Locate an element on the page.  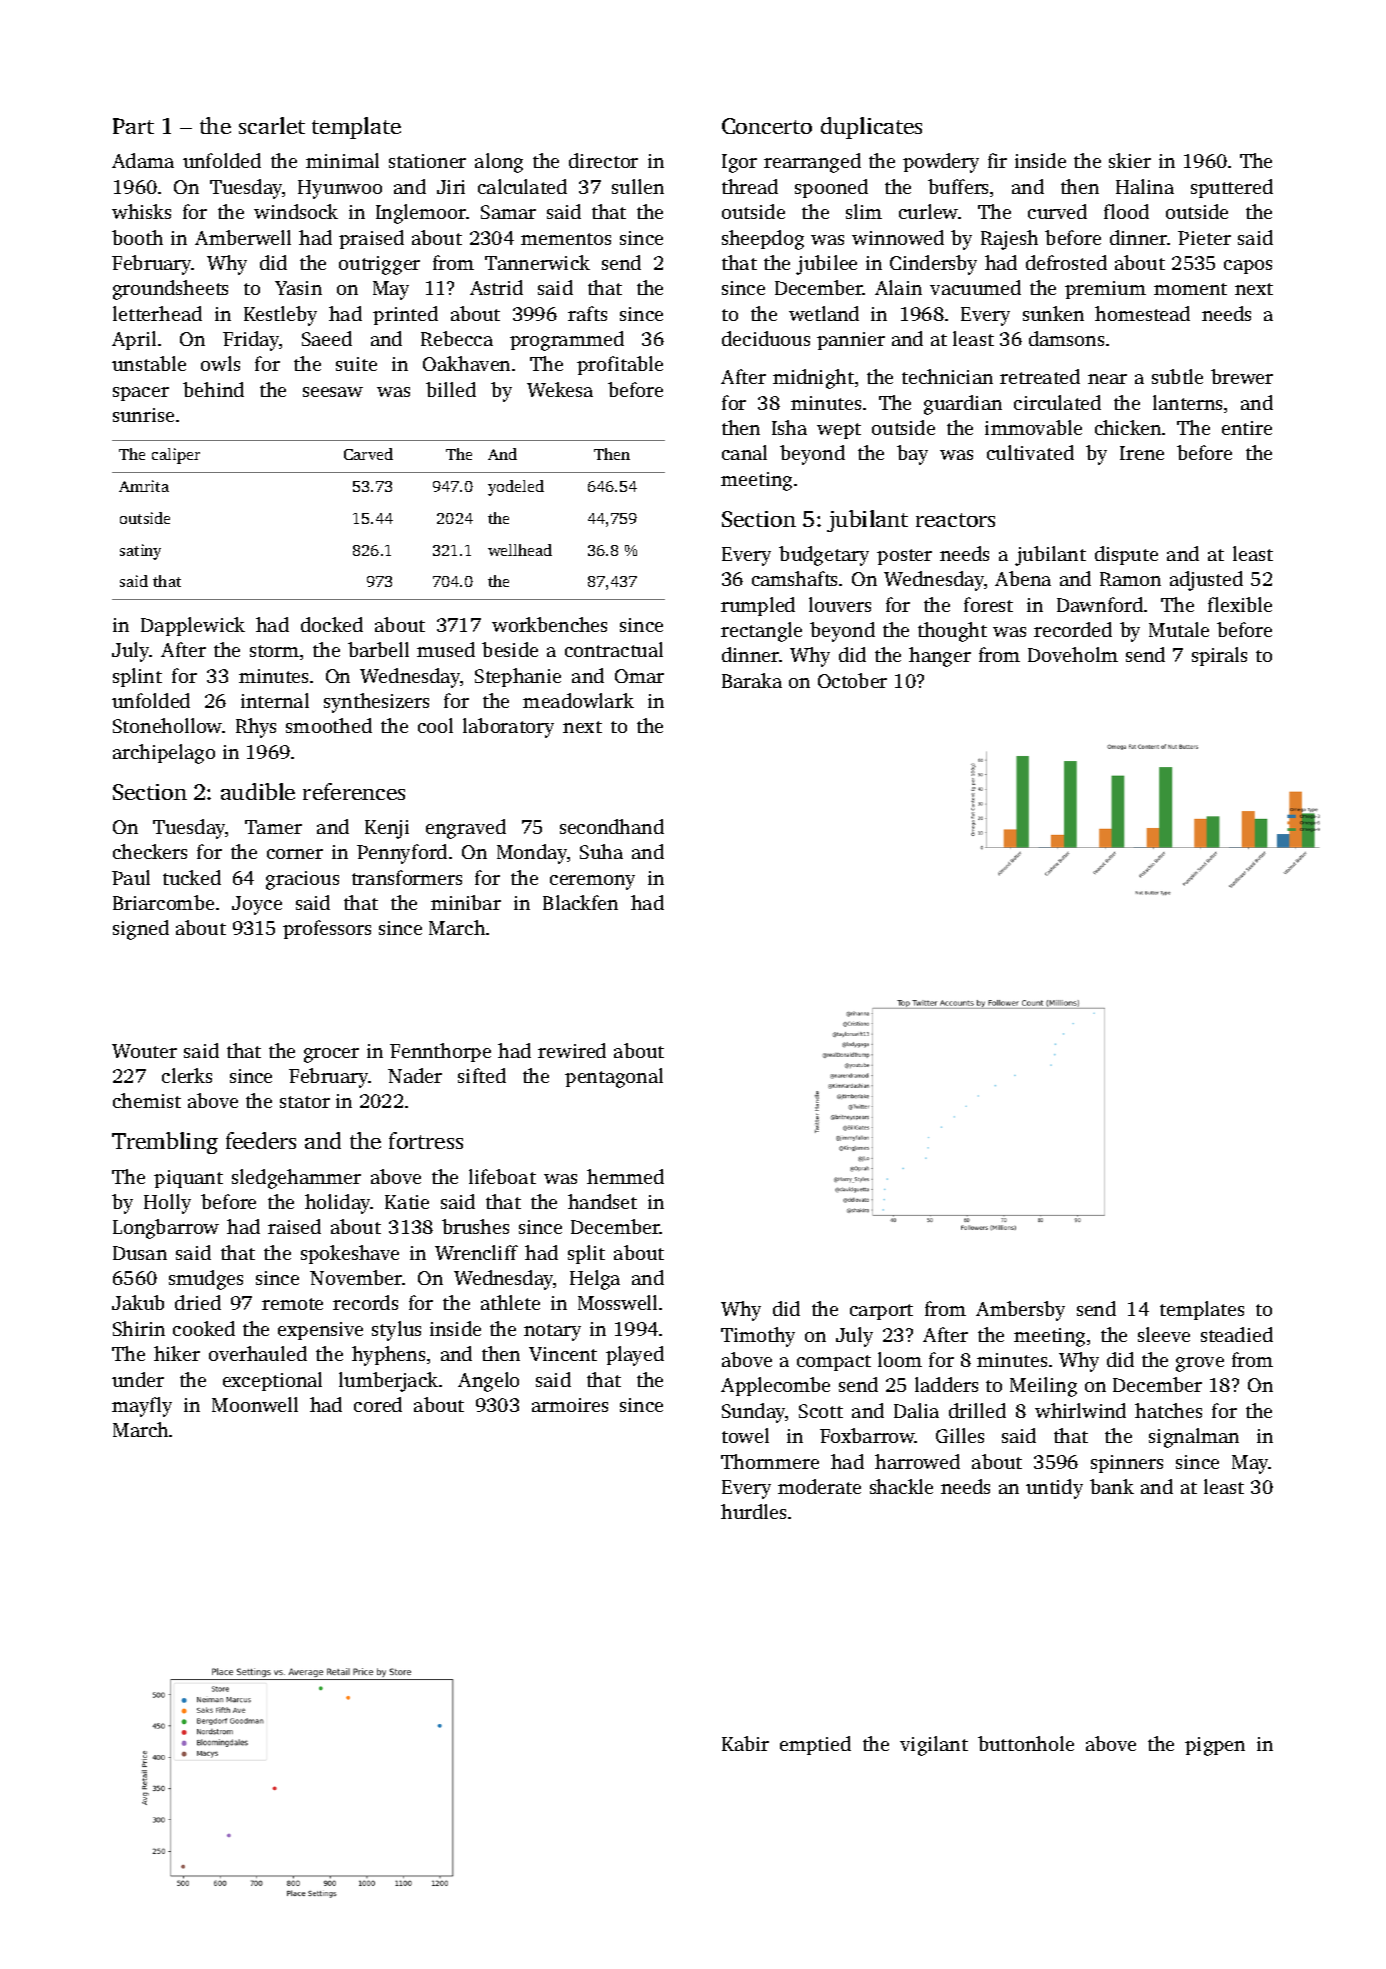
Doveholm is located at coordinates (1073, 654).
